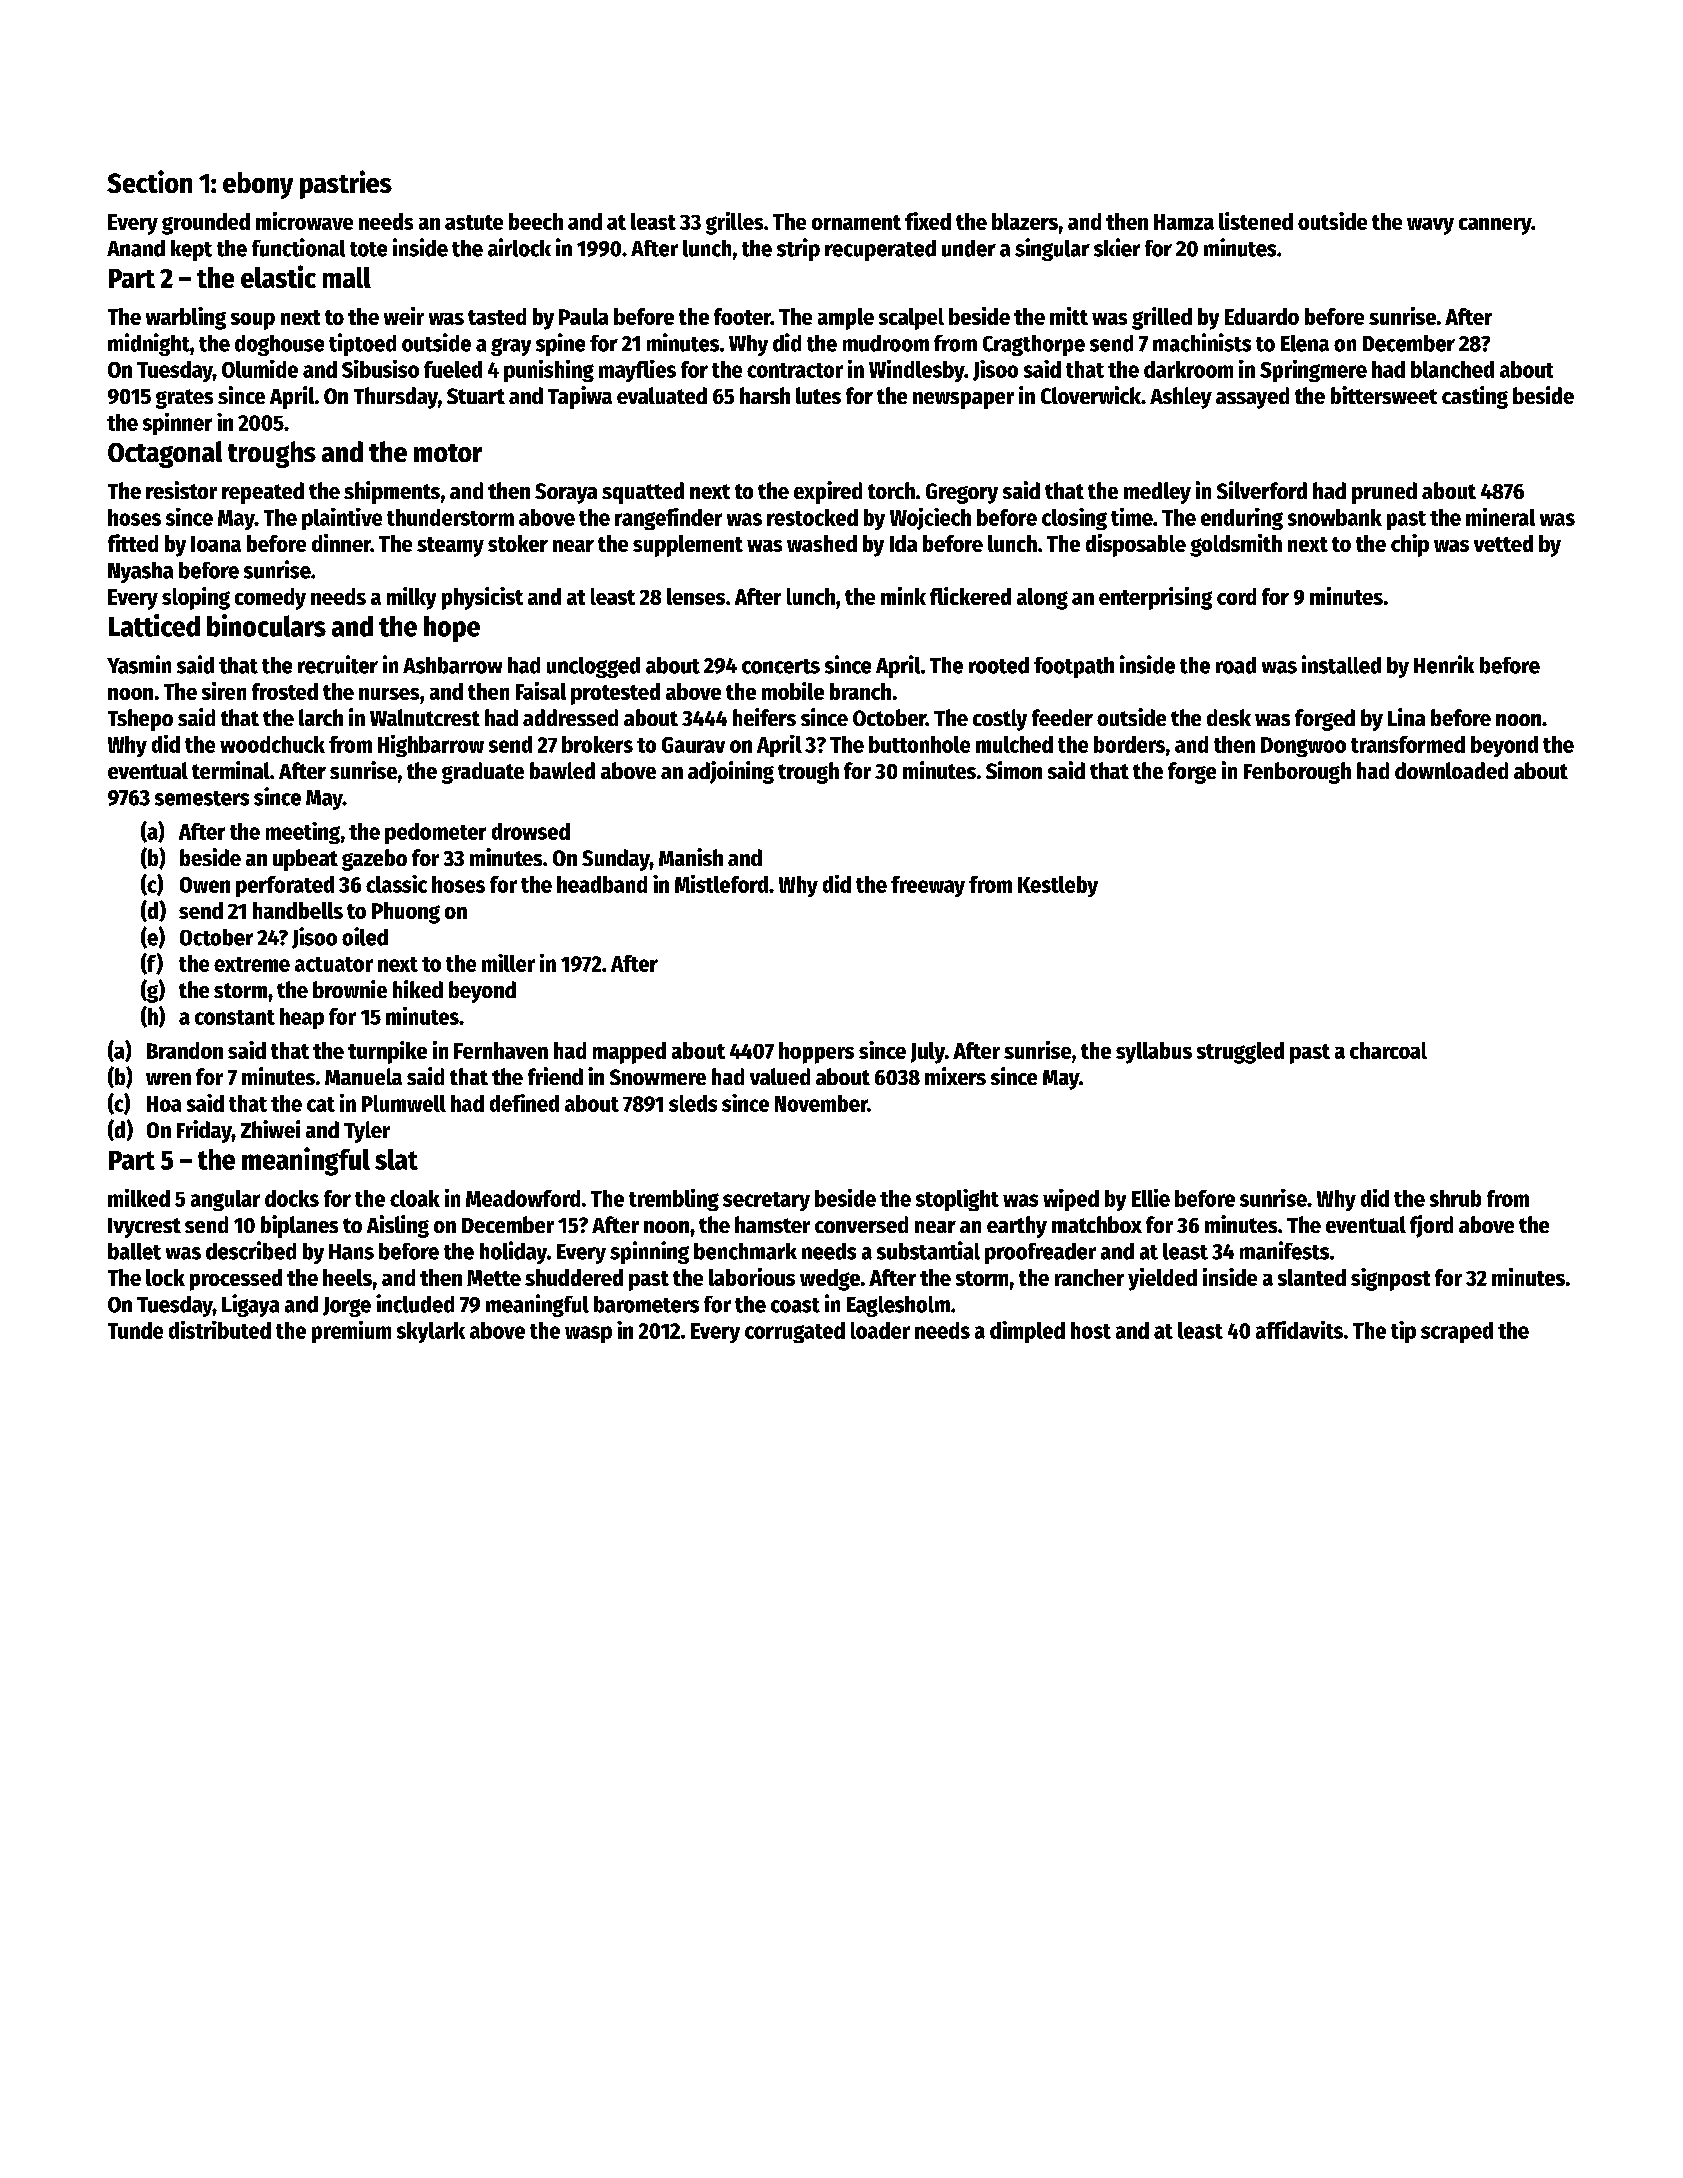 The height and width of the page is (2178, 1683). I want to click on resistor, so click(181, 490).
